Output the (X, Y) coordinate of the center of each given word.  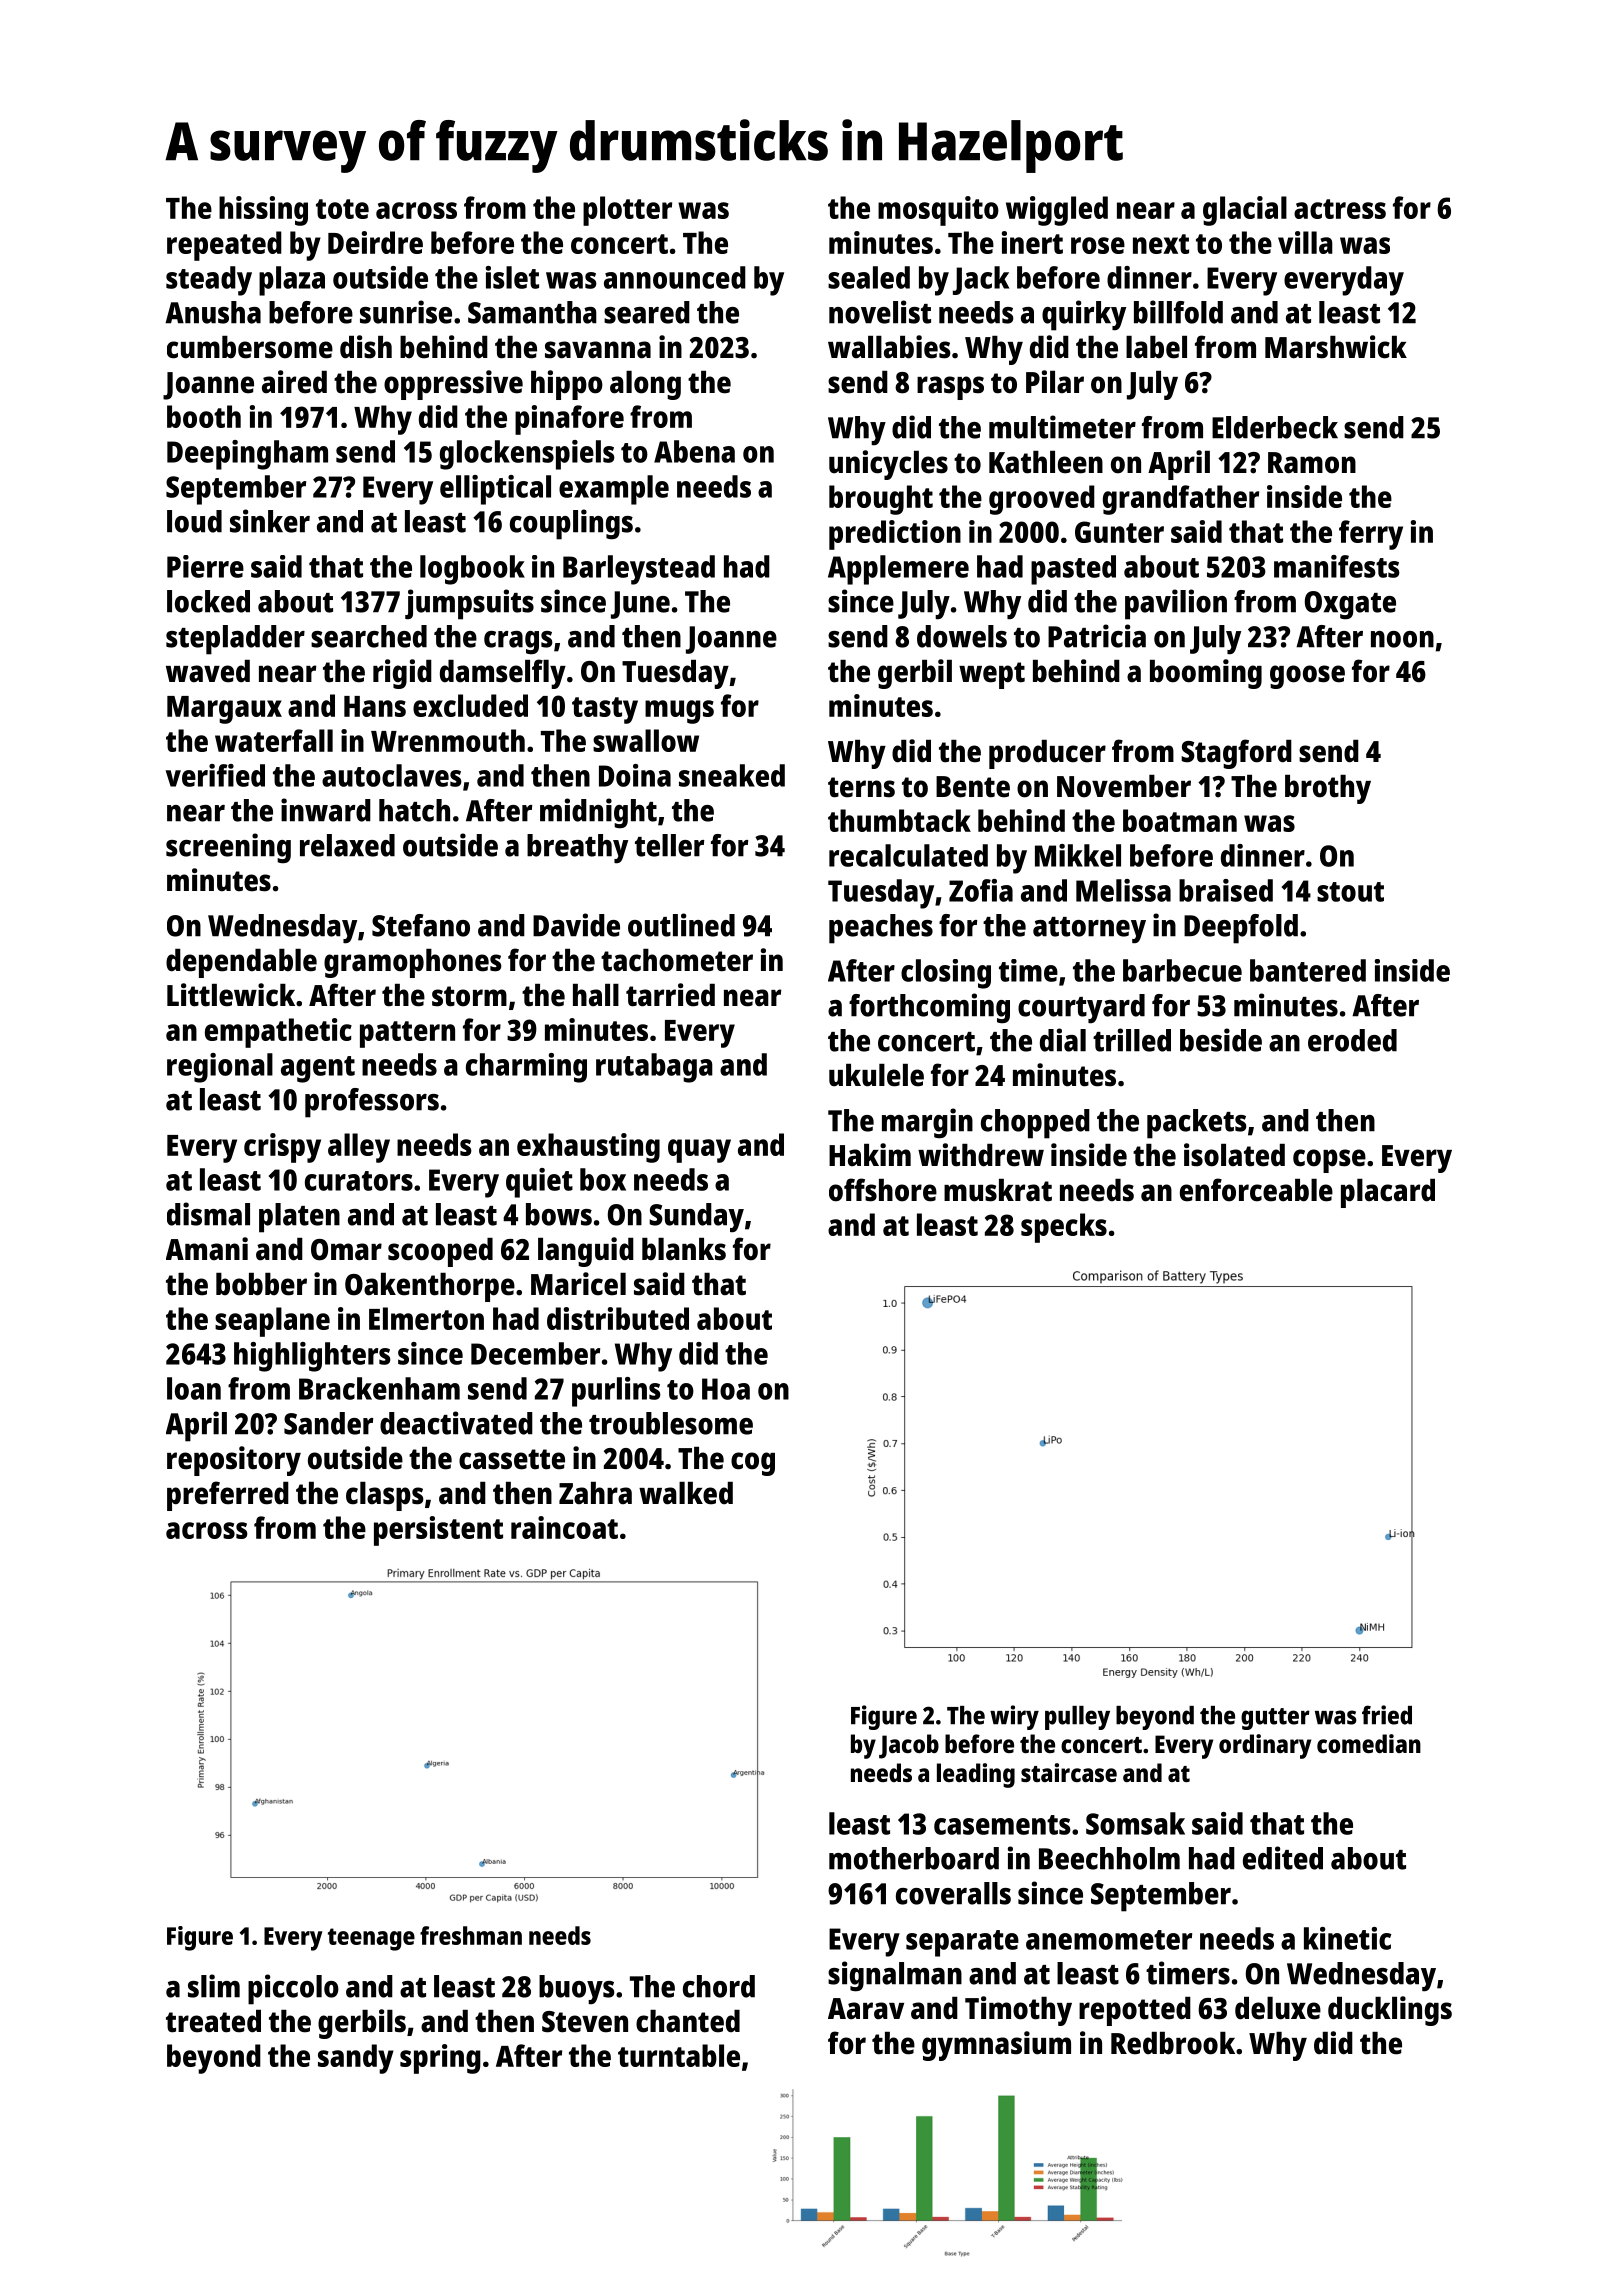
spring (440, 2059)
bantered (1308, 970)
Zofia (981, 890)
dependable (241, 963)
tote (342, 209)
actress (1340, 209)
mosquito (938, 211)
